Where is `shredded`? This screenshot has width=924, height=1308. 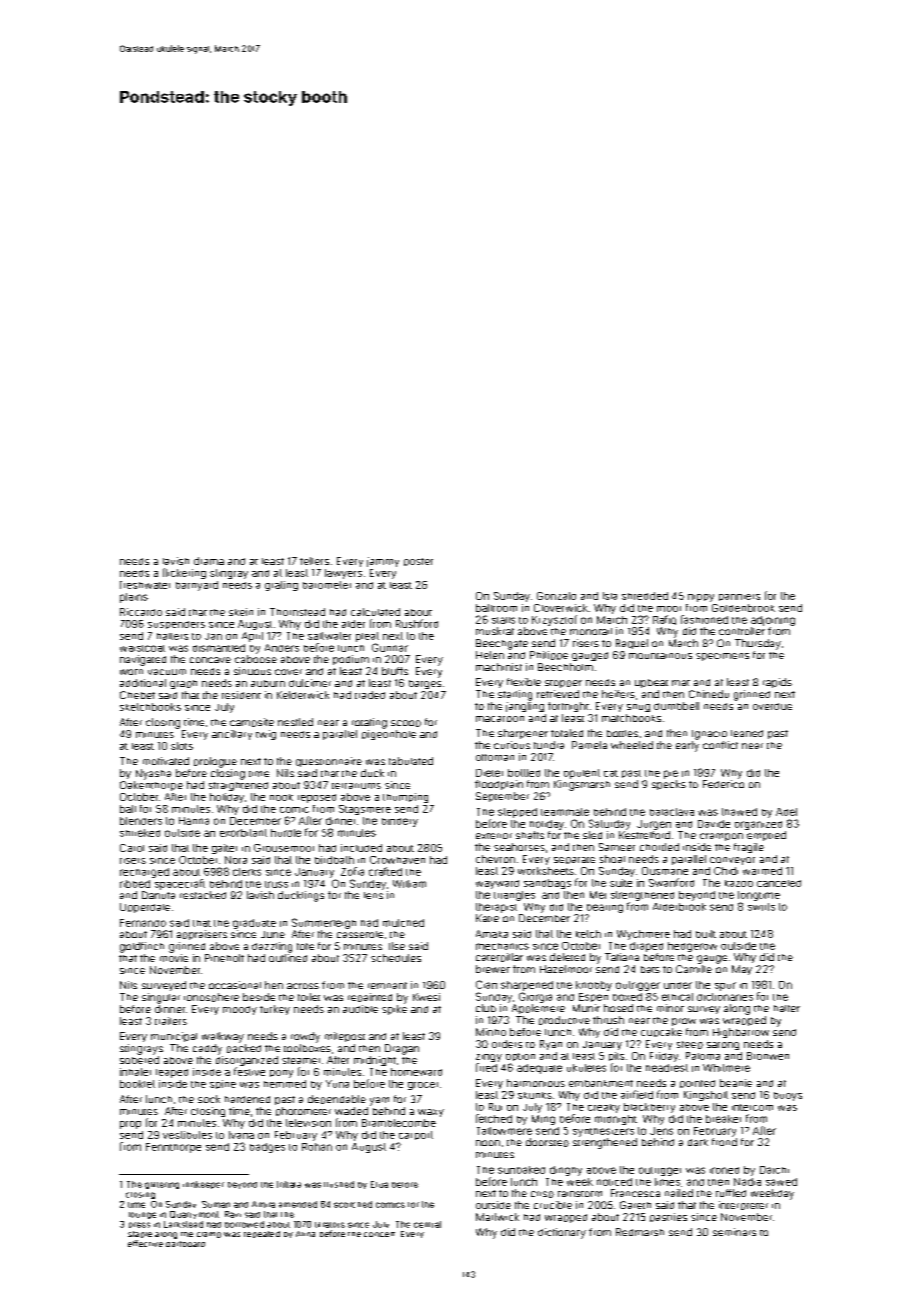 shredded is located at coordinates (645, 596).
